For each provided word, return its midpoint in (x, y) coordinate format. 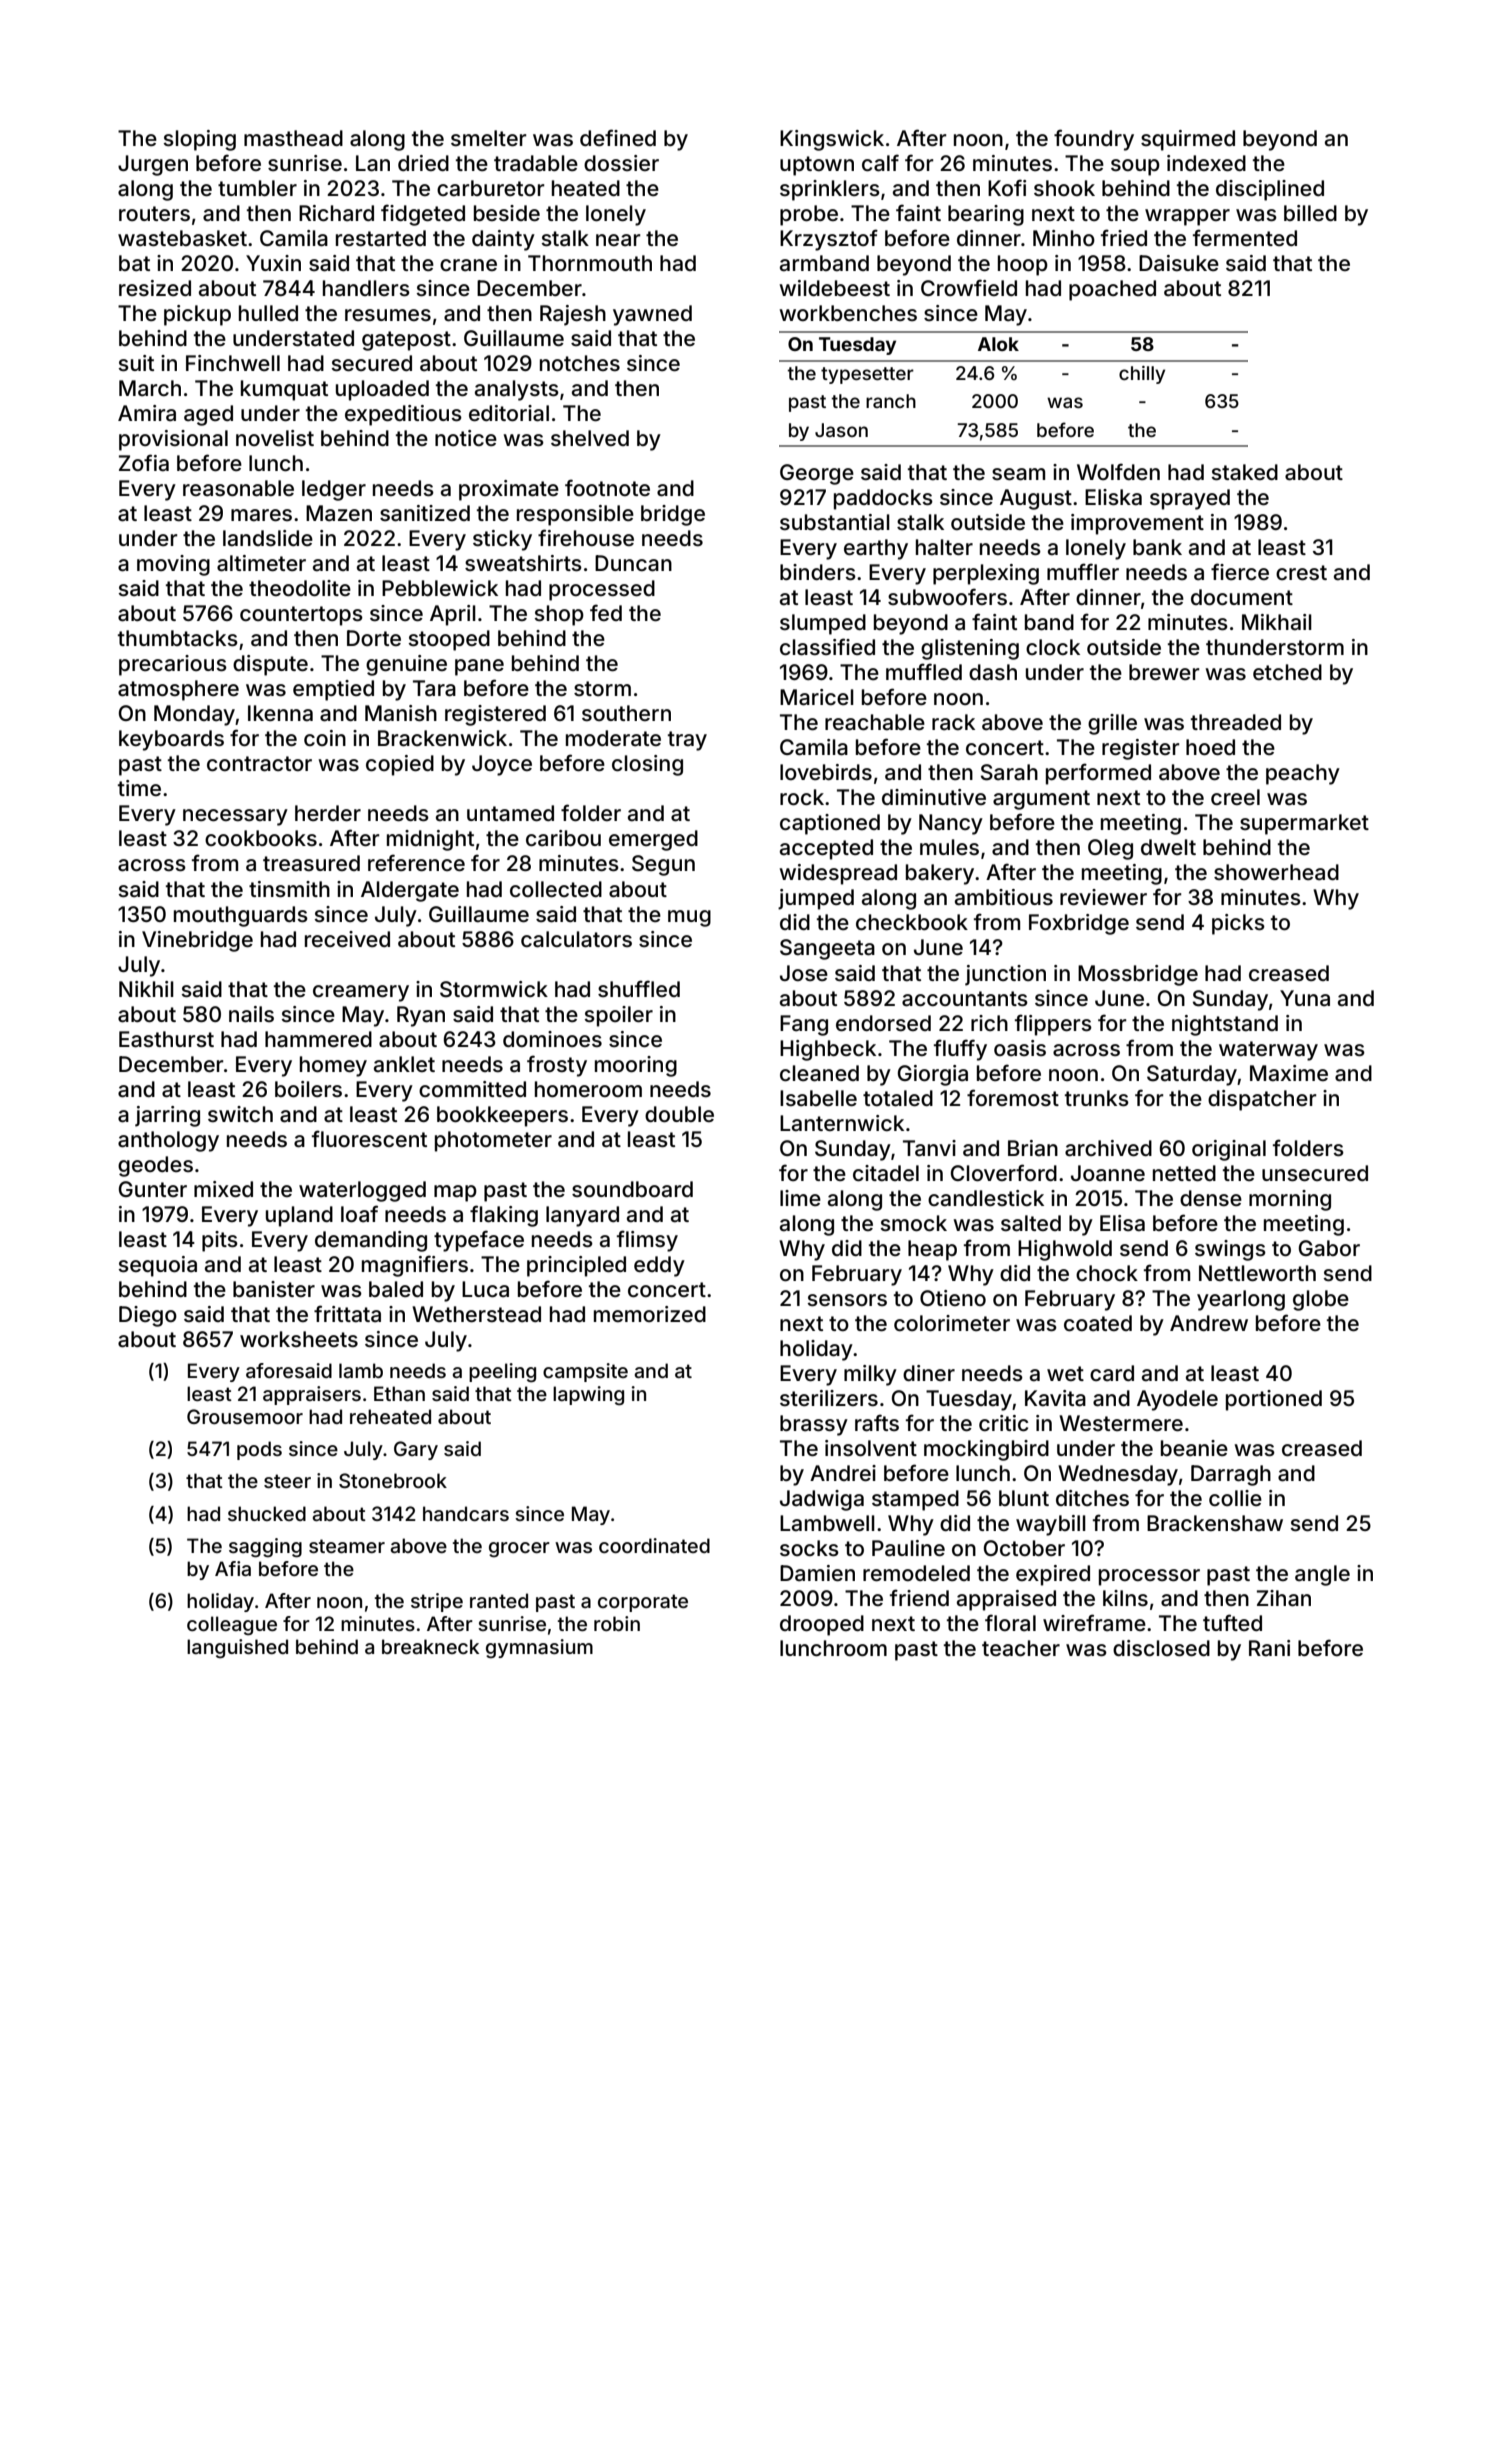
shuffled (639, 988)
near (618, 240)
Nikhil (146, 989)
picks (1238, 924)
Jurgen (153, 165)
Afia (233, 1568)
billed (1310, 213)
